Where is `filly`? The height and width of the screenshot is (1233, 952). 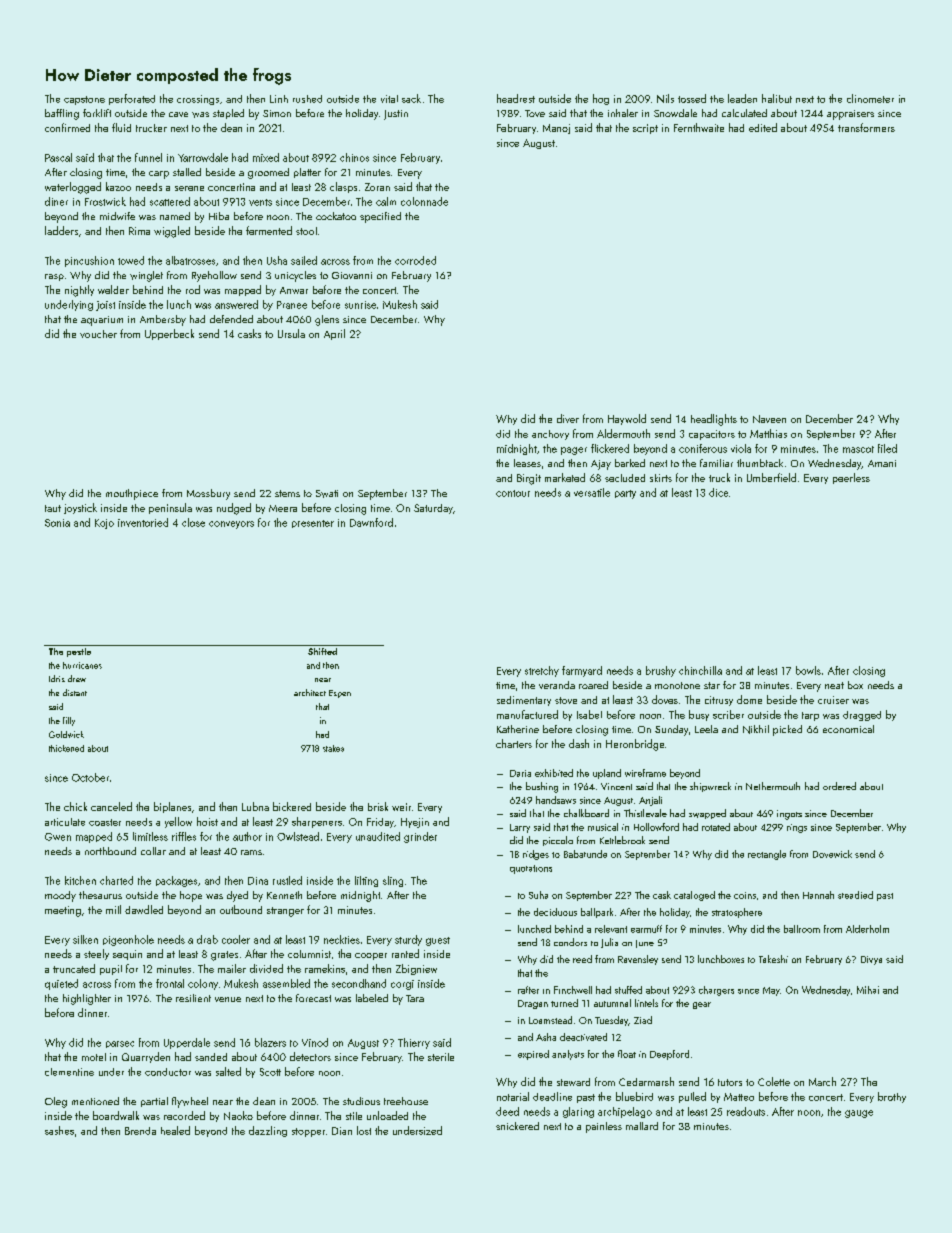
filly is located at coordinates (69, 721).
